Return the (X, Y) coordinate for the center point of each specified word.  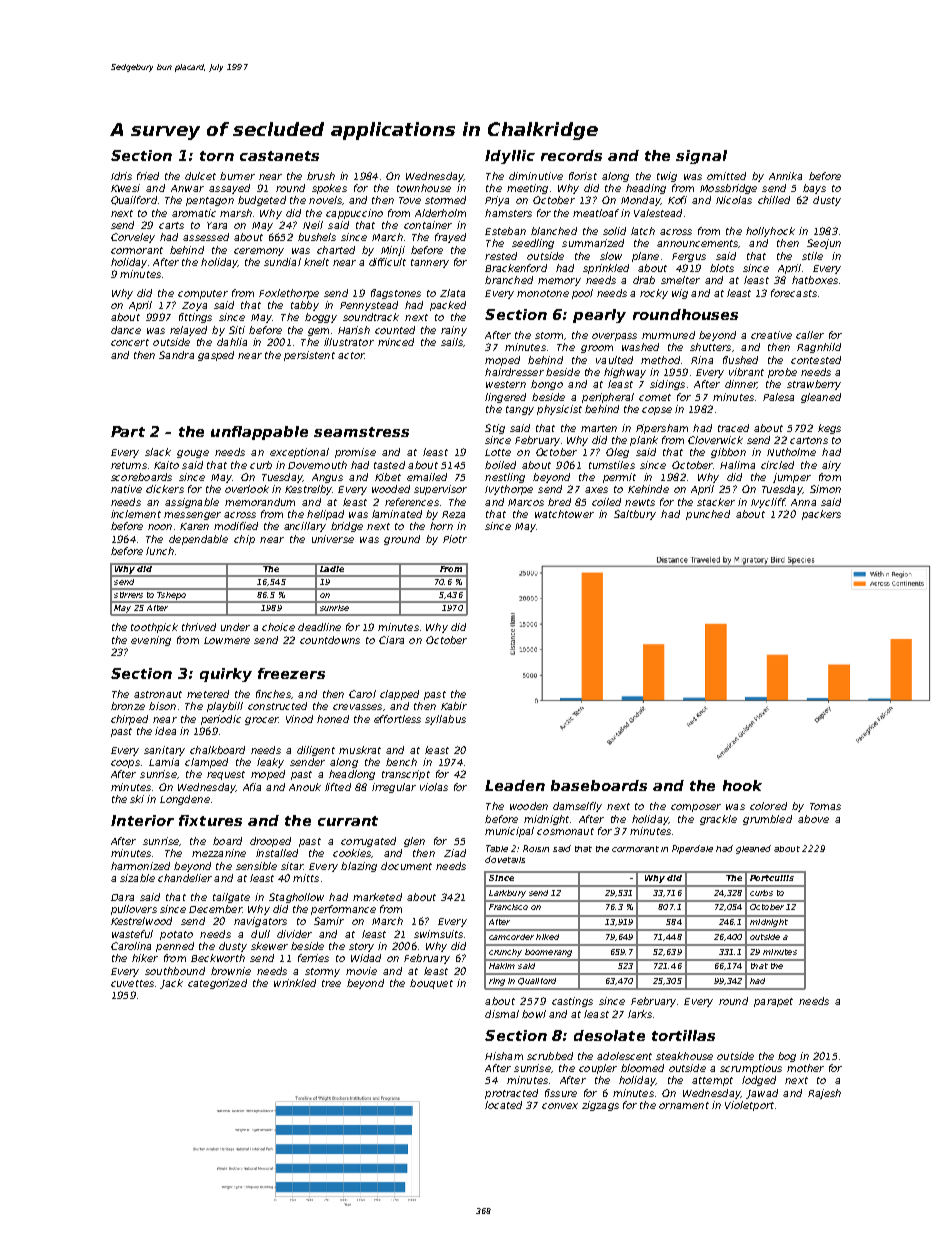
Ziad (455, 853)
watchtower (564, 514)
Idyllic (510, 157)
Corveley (133, 238)
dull (260, 934)
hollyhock (770, 232)
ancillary (305, 527)
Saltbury (635, 515)
